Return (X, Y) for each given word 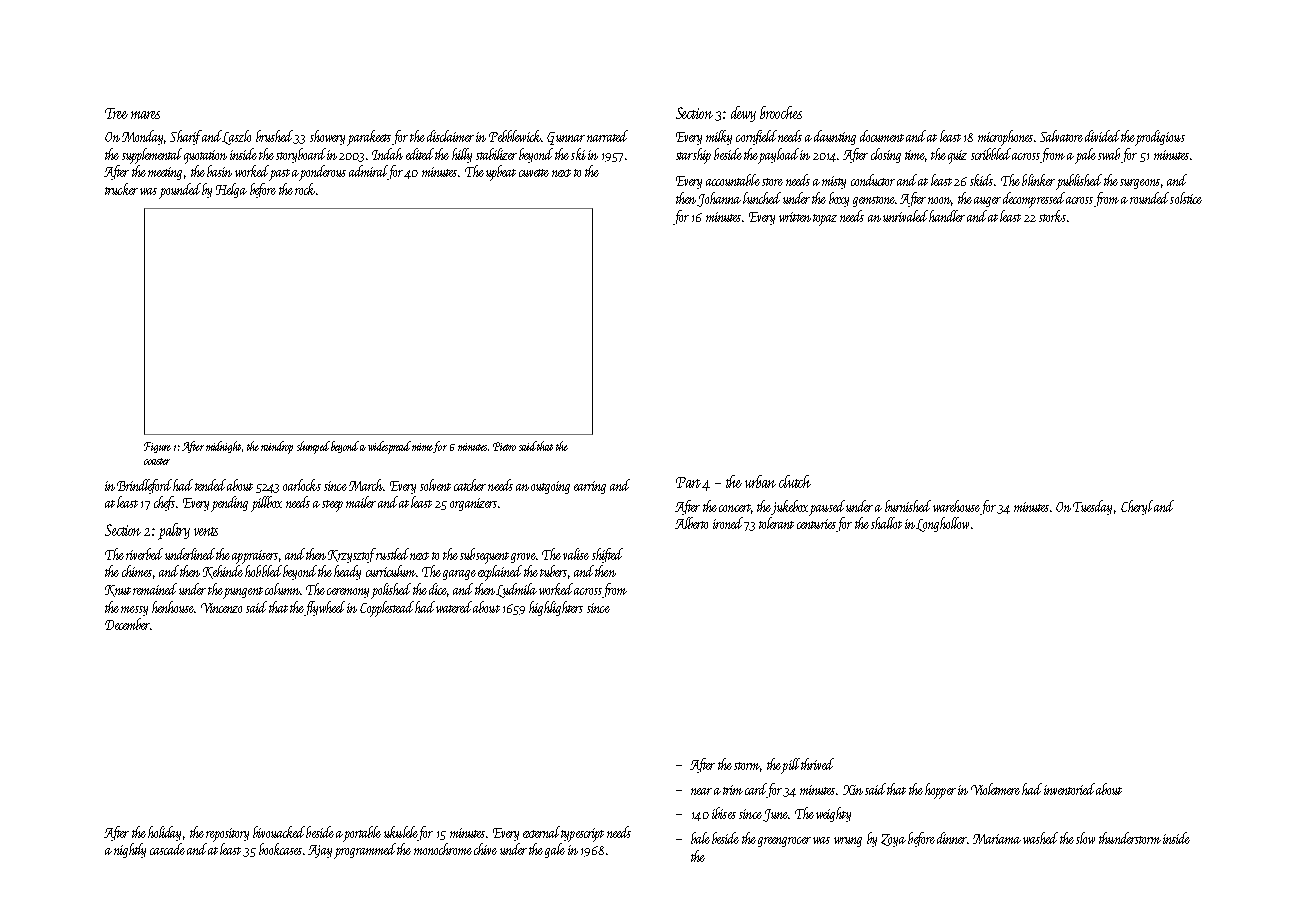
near (701, 791)
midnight (223, 447)
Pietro (504, 446)
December (127, 624)
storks (1052, 216)
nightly (130, 850)
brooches (781, 112)
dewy (743, 114)
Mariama (997, 839)
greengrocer (784, 842)
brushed (275, 136)
